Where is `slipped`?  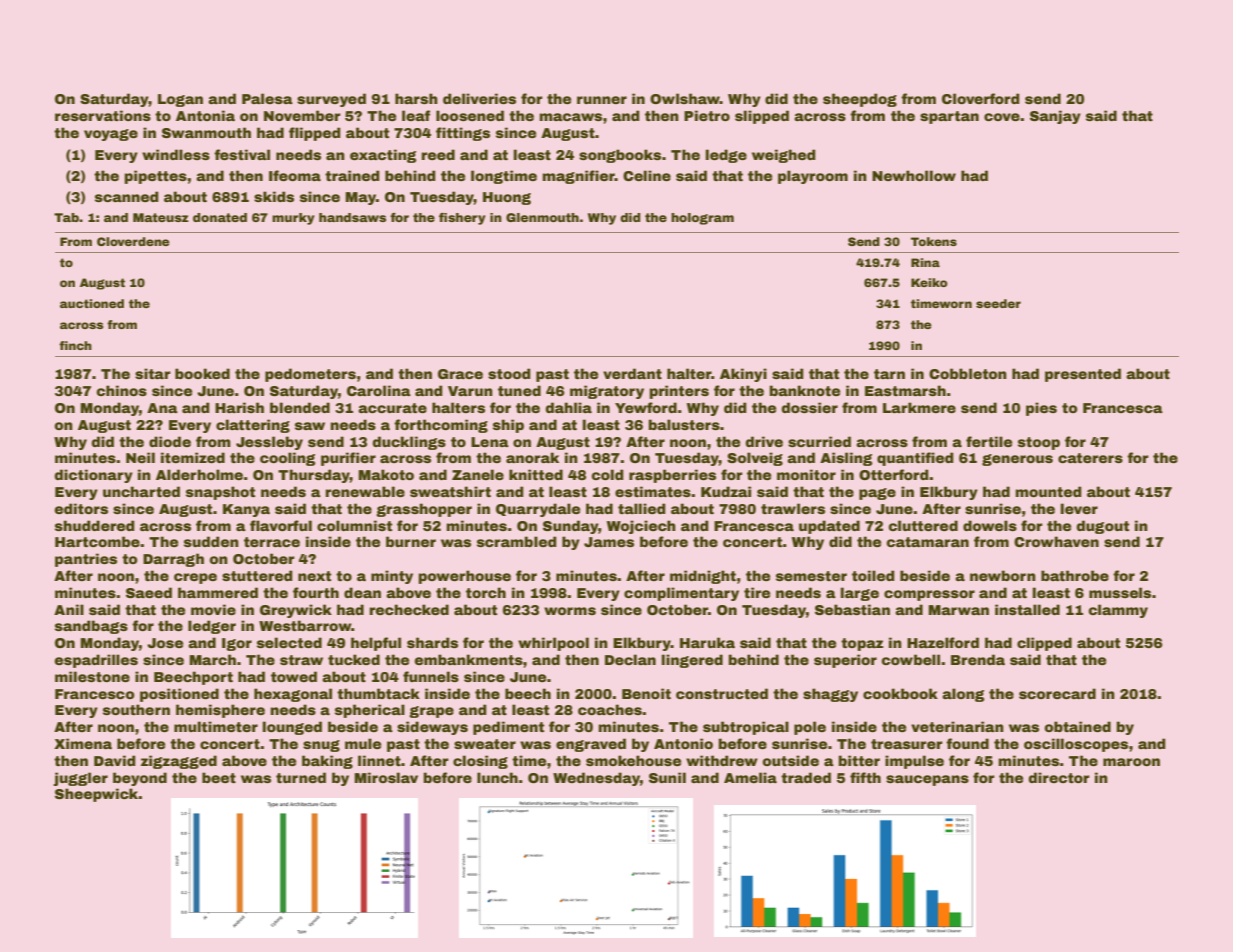
slipped is located at coordinates (762, 117).
